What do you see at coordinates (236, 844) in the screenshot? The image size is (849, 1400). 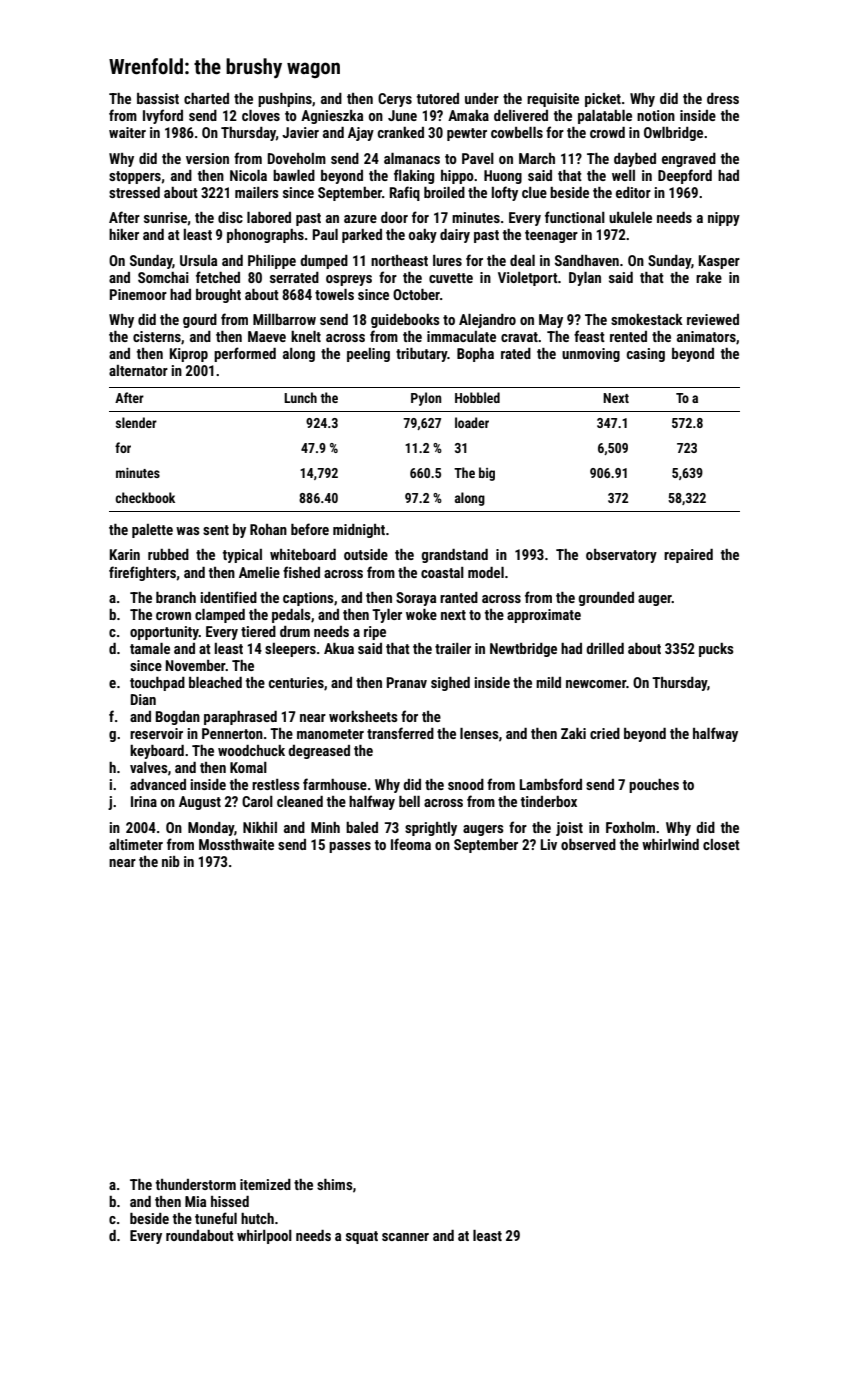 I see `Mossthwaite` at bounding box center [236, 844].
